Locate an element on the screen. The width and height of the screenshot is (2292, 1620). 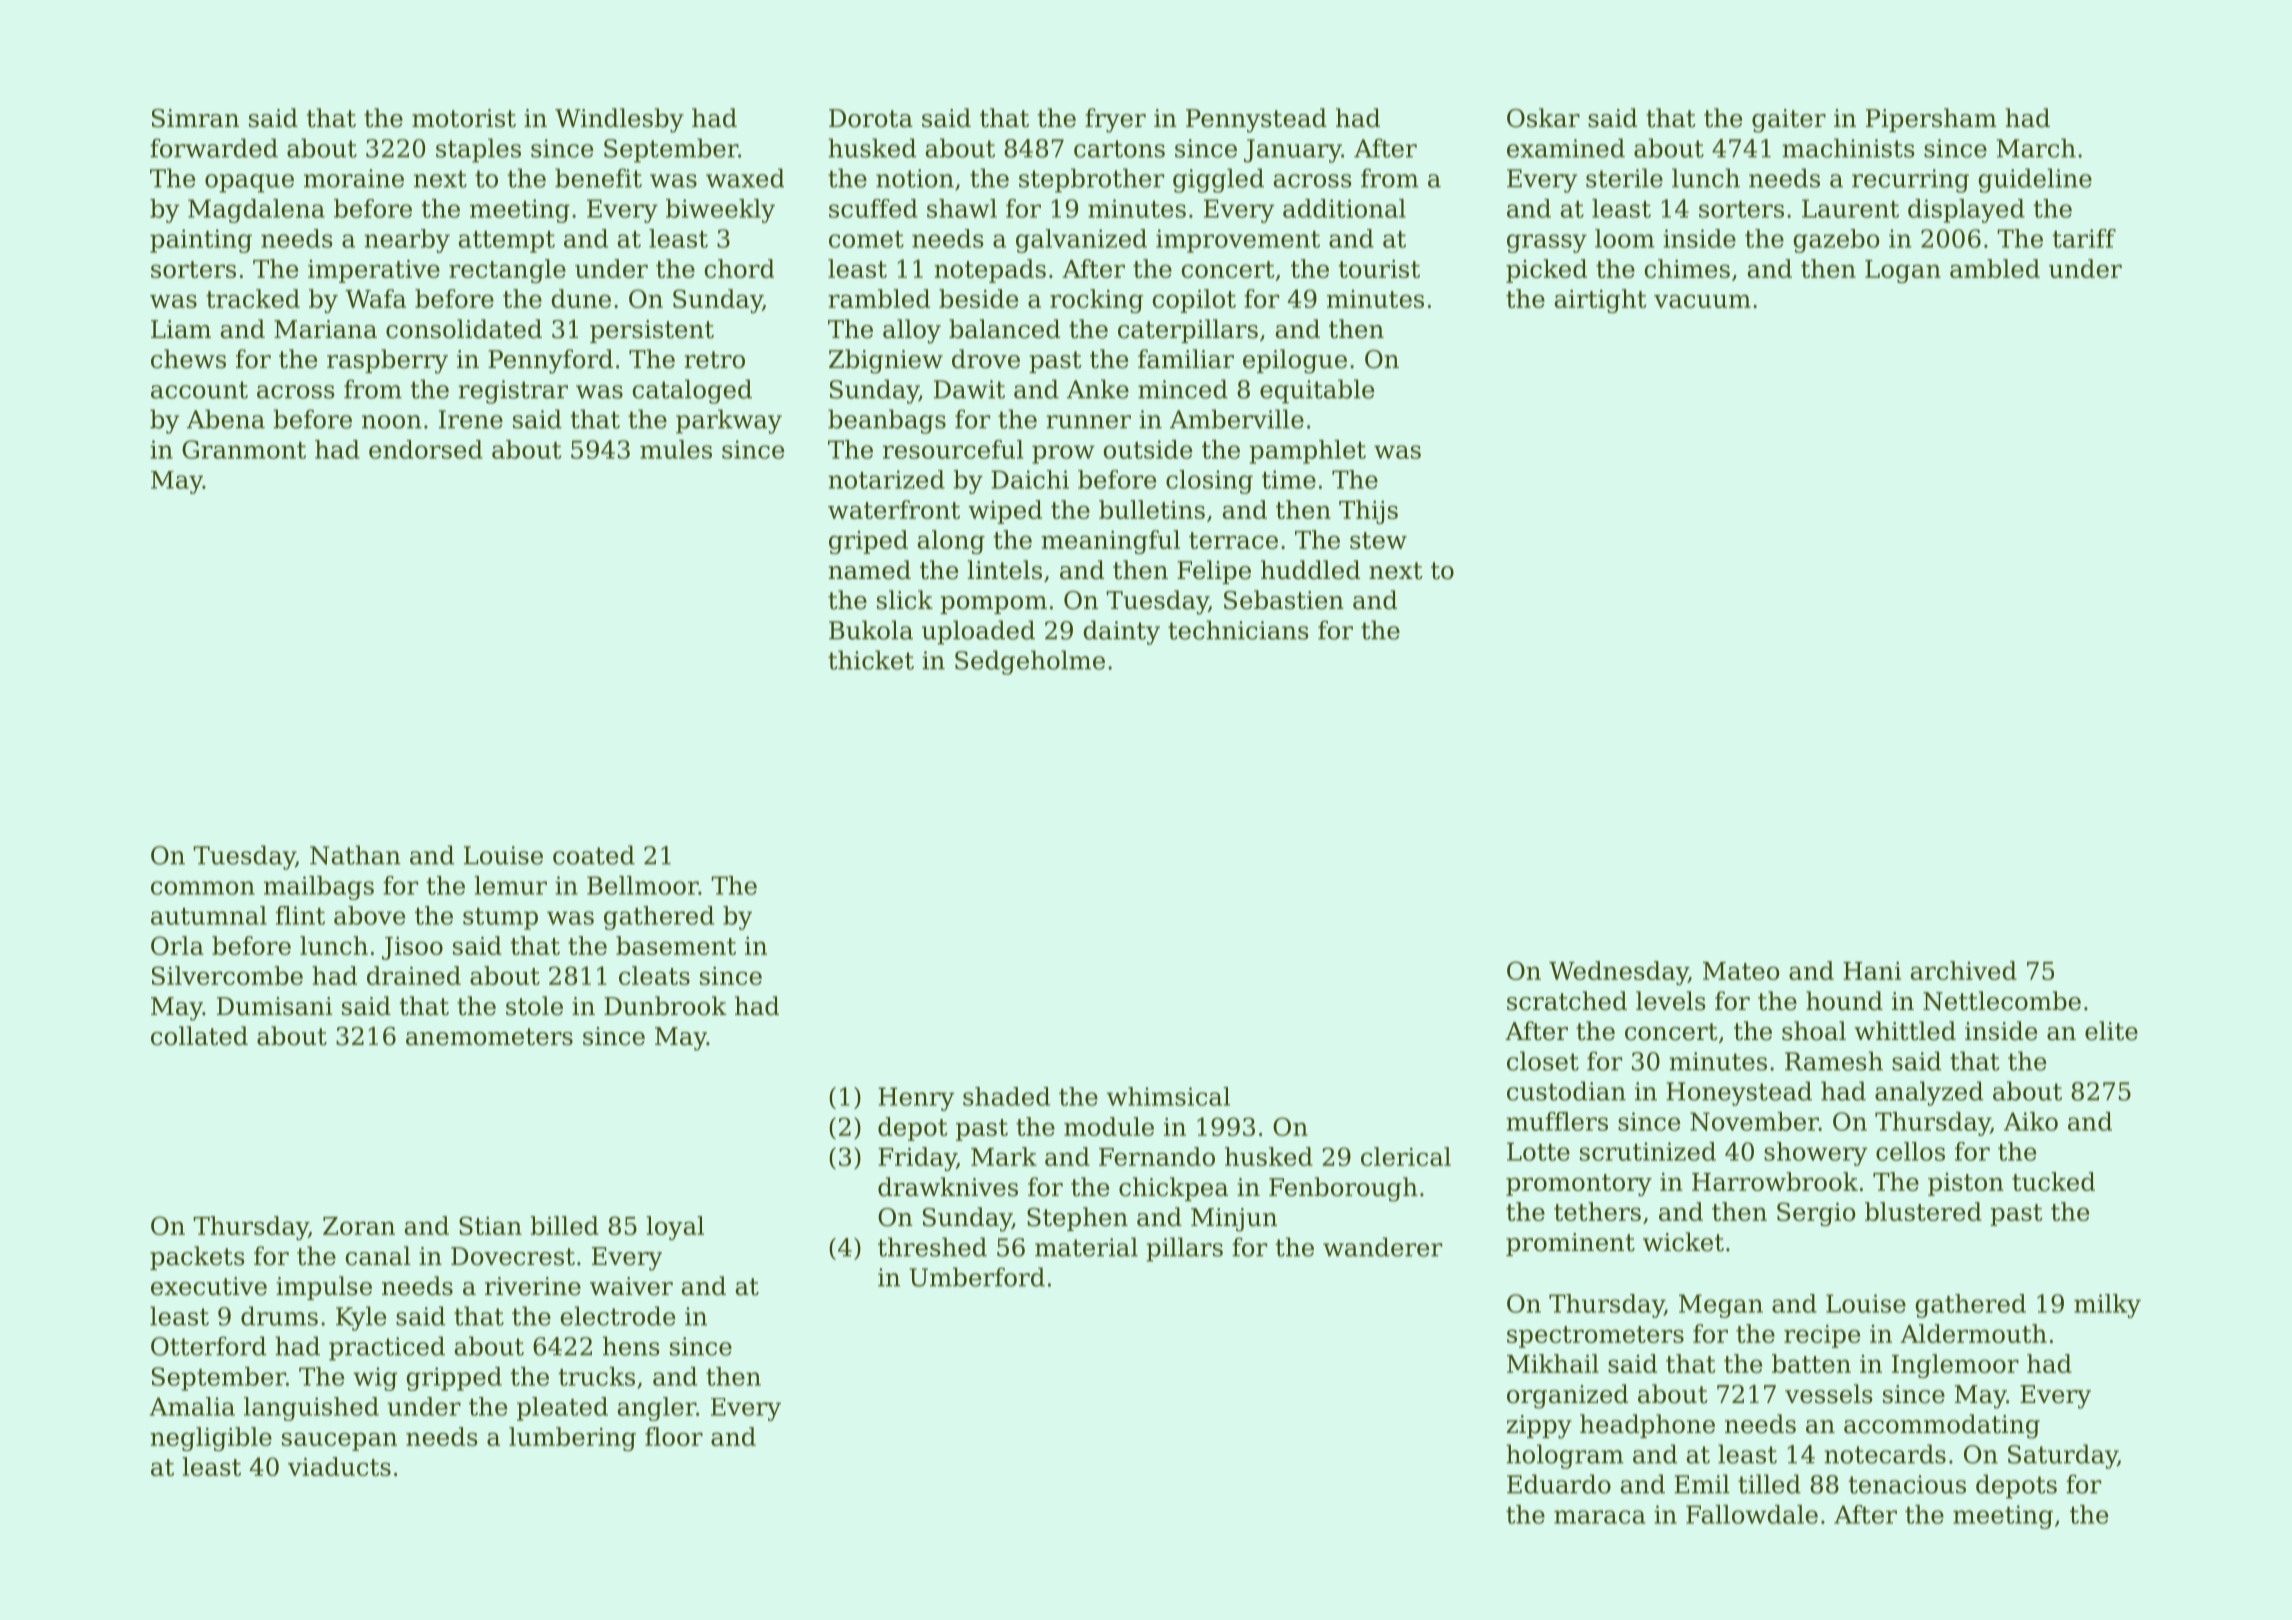
epilogue is located at coordinates (1295, 361).
